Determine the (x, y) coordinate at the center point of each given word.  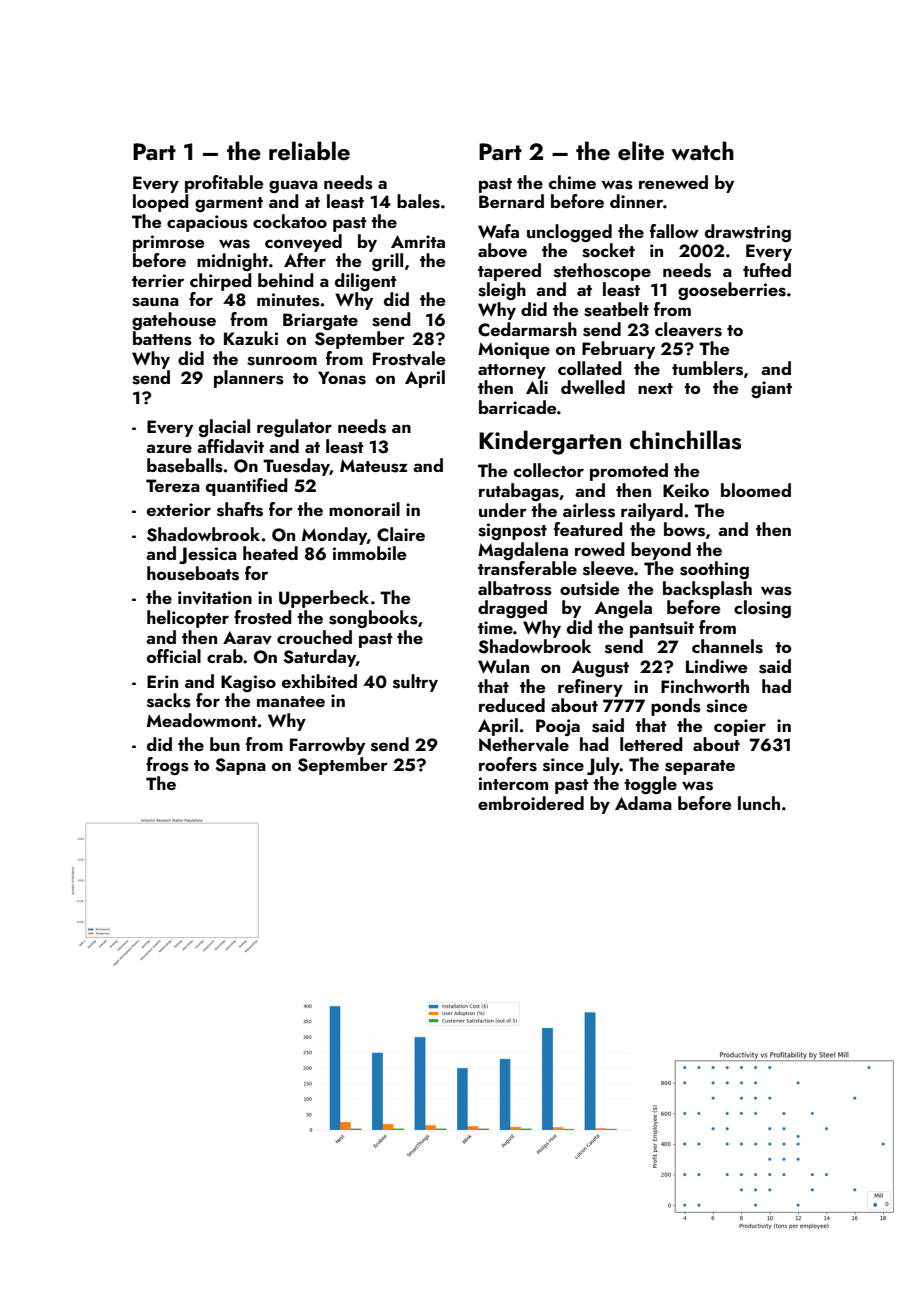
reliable (309, 150)
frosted (263, 617)
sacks (169, 700)
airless (589, 510)
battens (162, 338)
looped (161, 203)
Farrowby (327, 746)
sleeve (608, 568)
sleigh (502, 291)
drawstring (748, 233)
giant (771, 389)
